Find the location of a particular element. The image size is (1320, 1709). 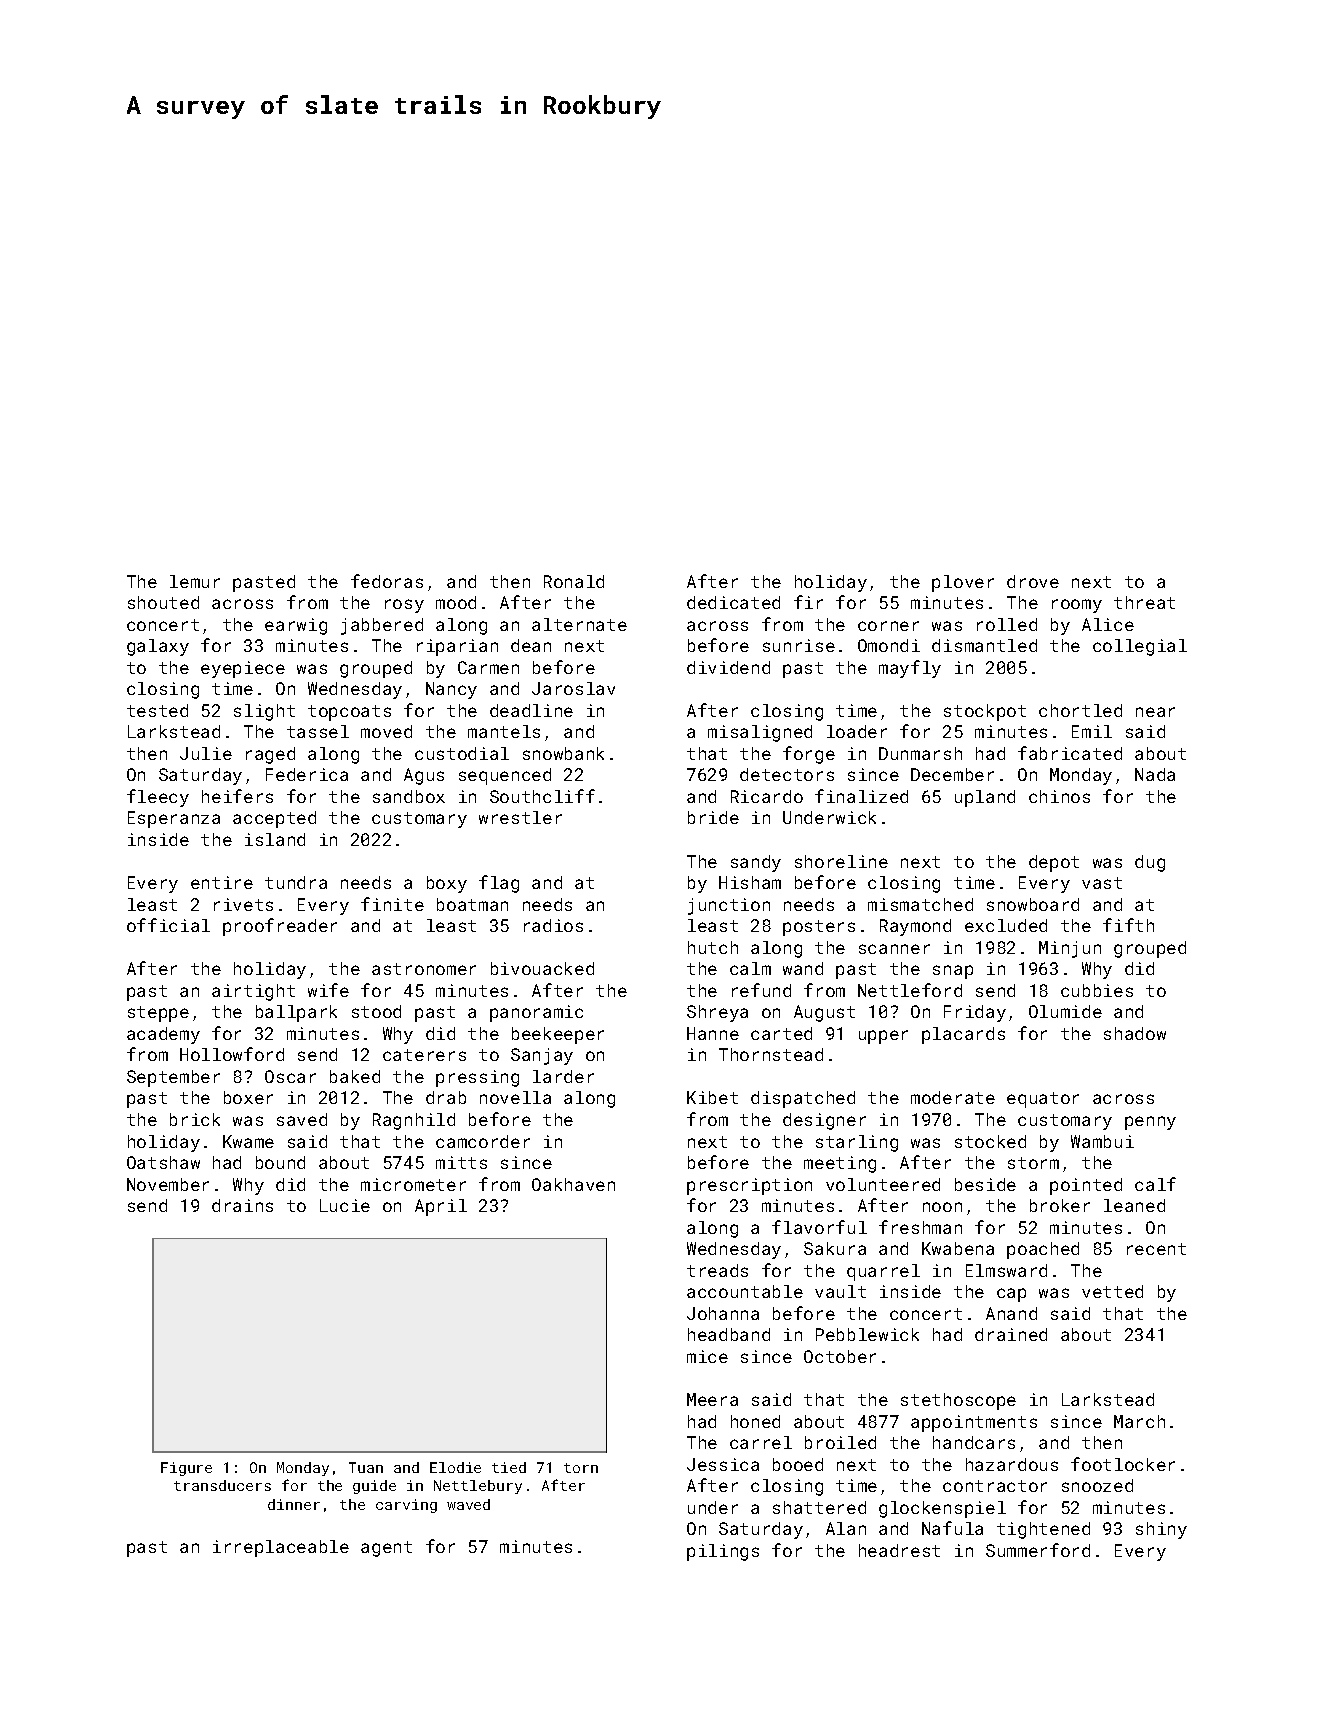

irreplaceable is located at coordinates (281, 1548).
